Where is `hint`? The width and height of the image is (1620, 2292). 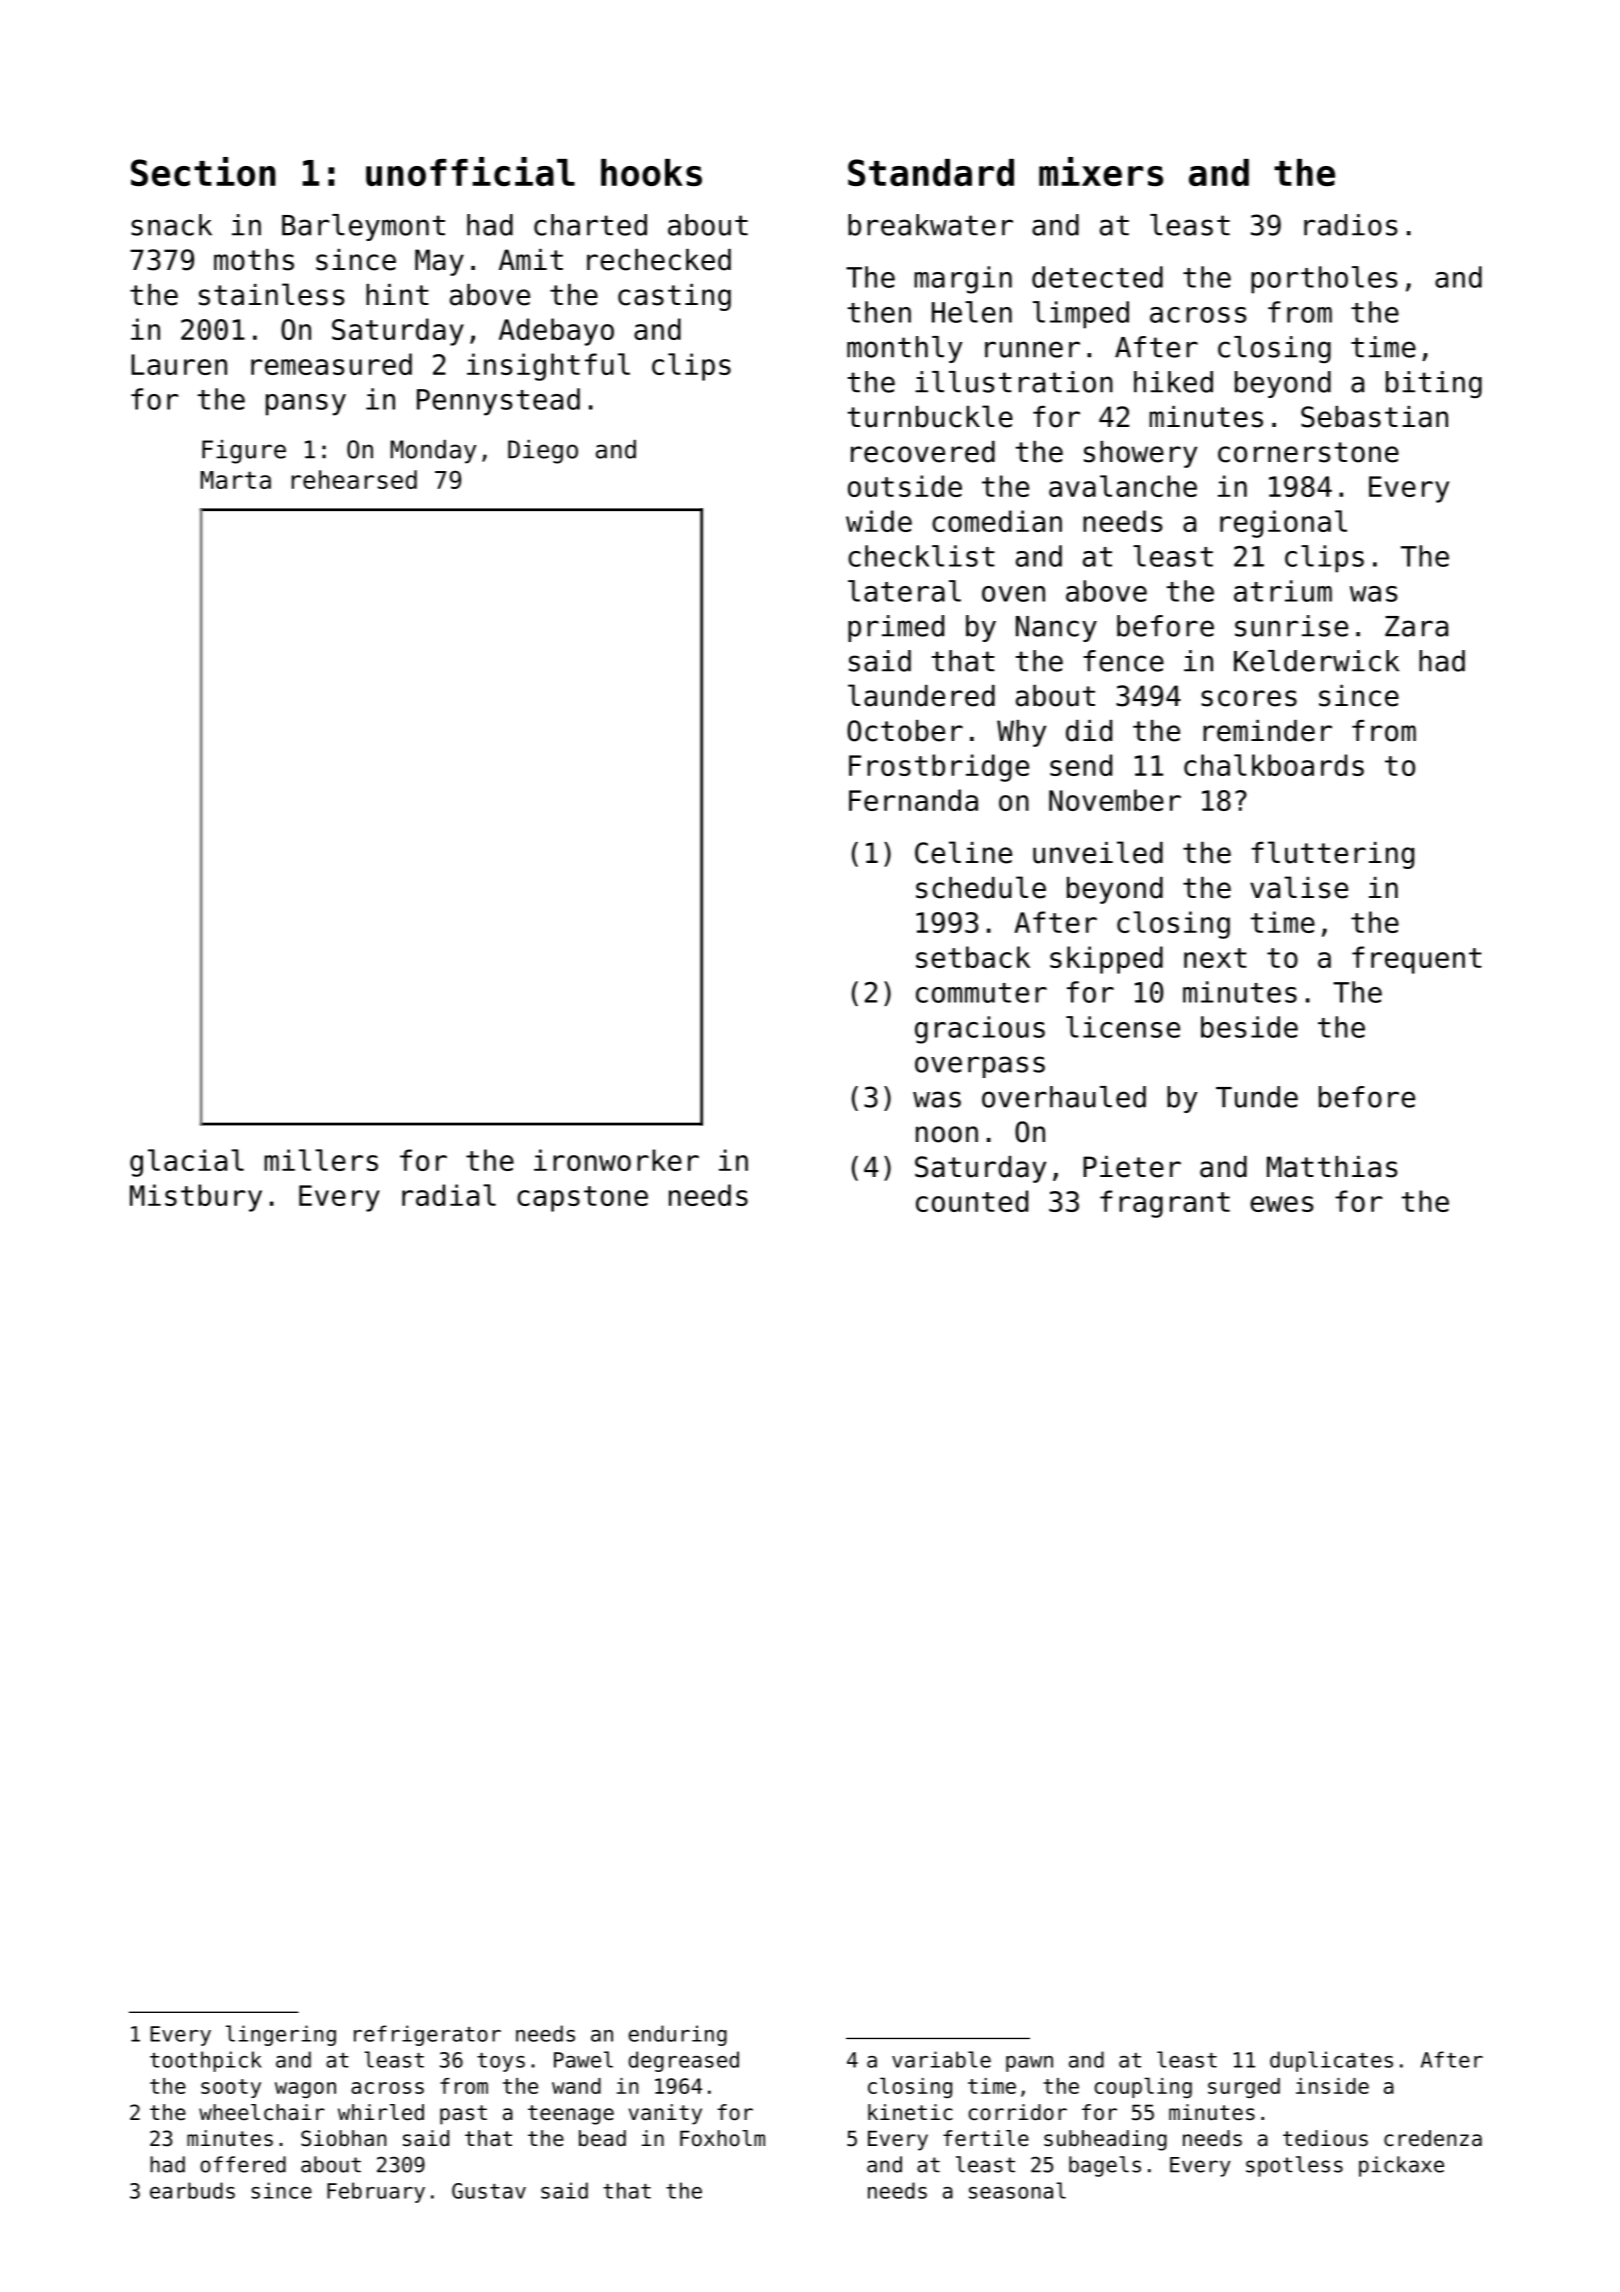 hint is located at coordinates (397, 294).
